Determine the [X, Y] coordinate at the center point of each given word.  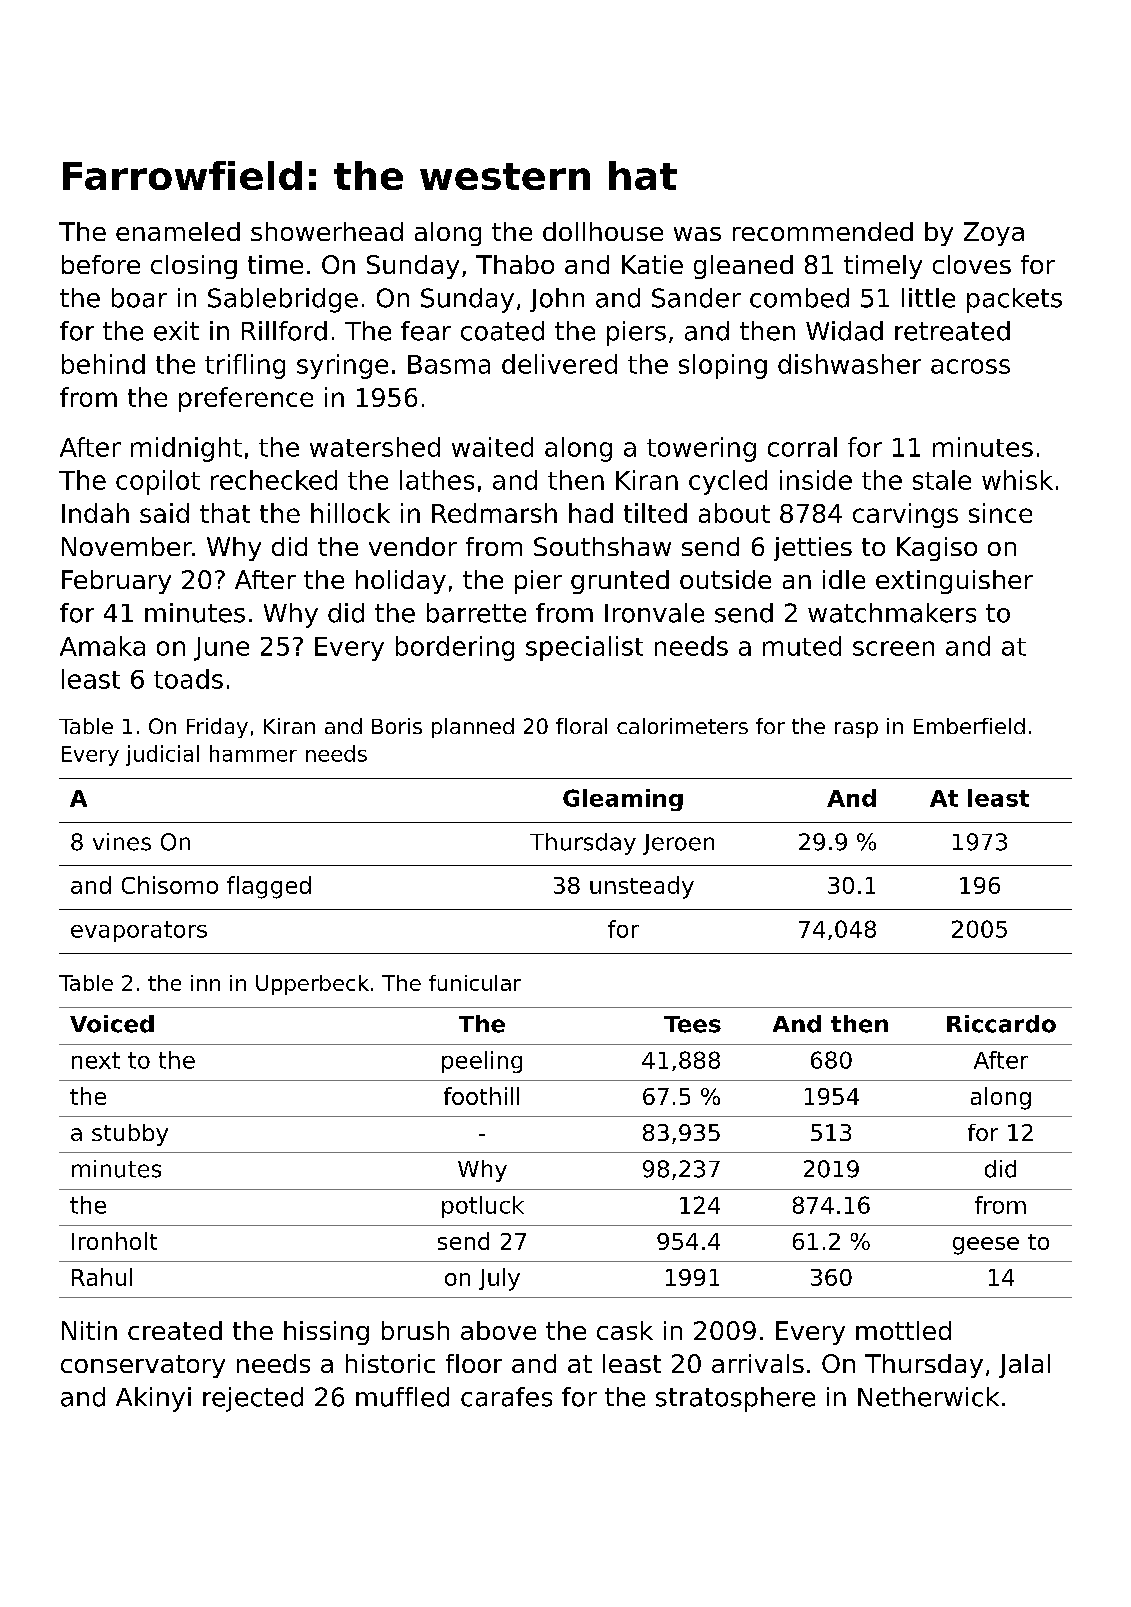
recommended [823, 231]
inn [205, 983]
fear [426, 331]
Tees [692, 1024]
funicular [475, 983]
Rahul [102, 1277]
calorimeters [682, 726]
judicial [162, 755]
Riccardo [1001, 1024]
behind [103, 364]
